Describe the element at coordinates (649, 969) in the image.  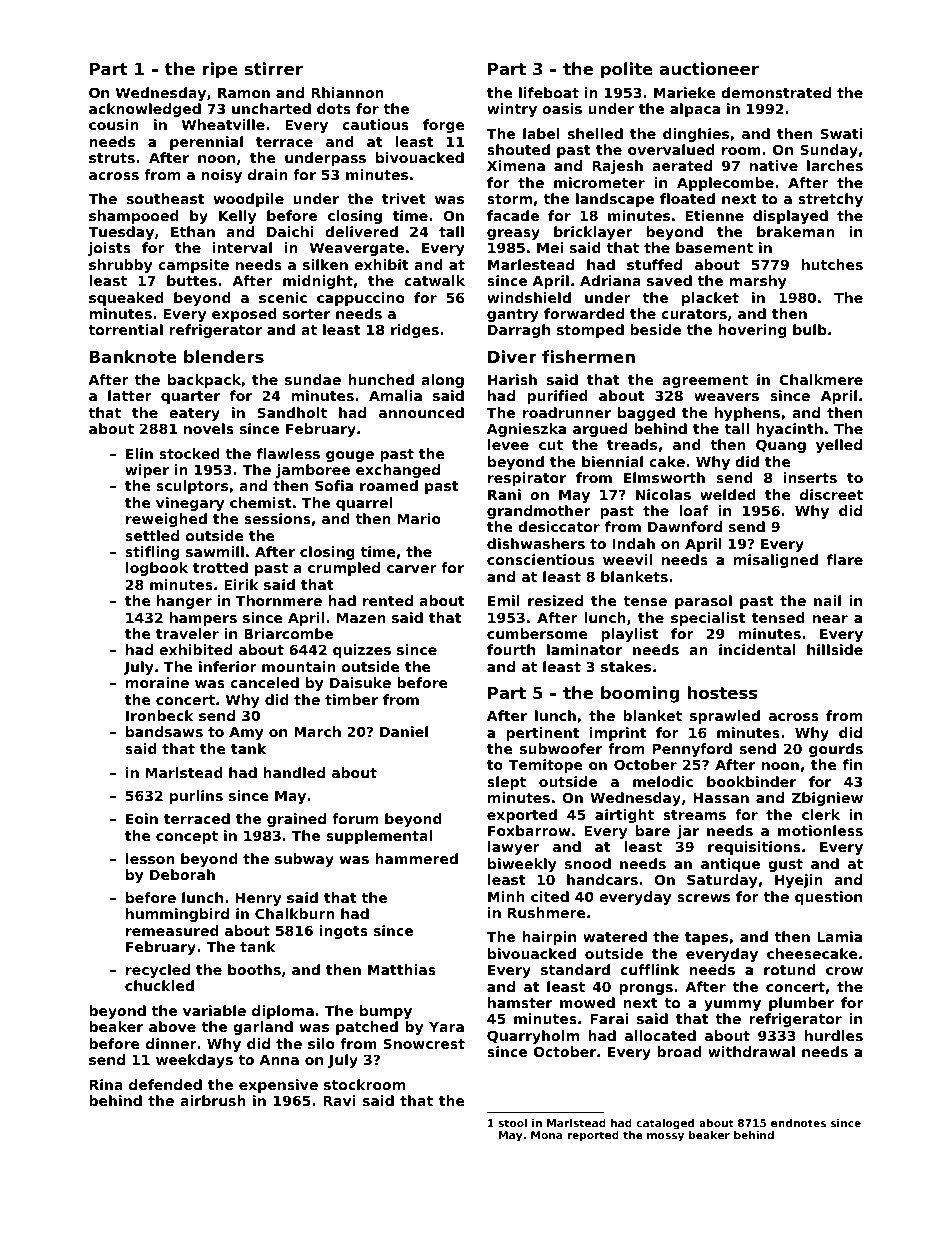
I see `cufflink` at that location.
